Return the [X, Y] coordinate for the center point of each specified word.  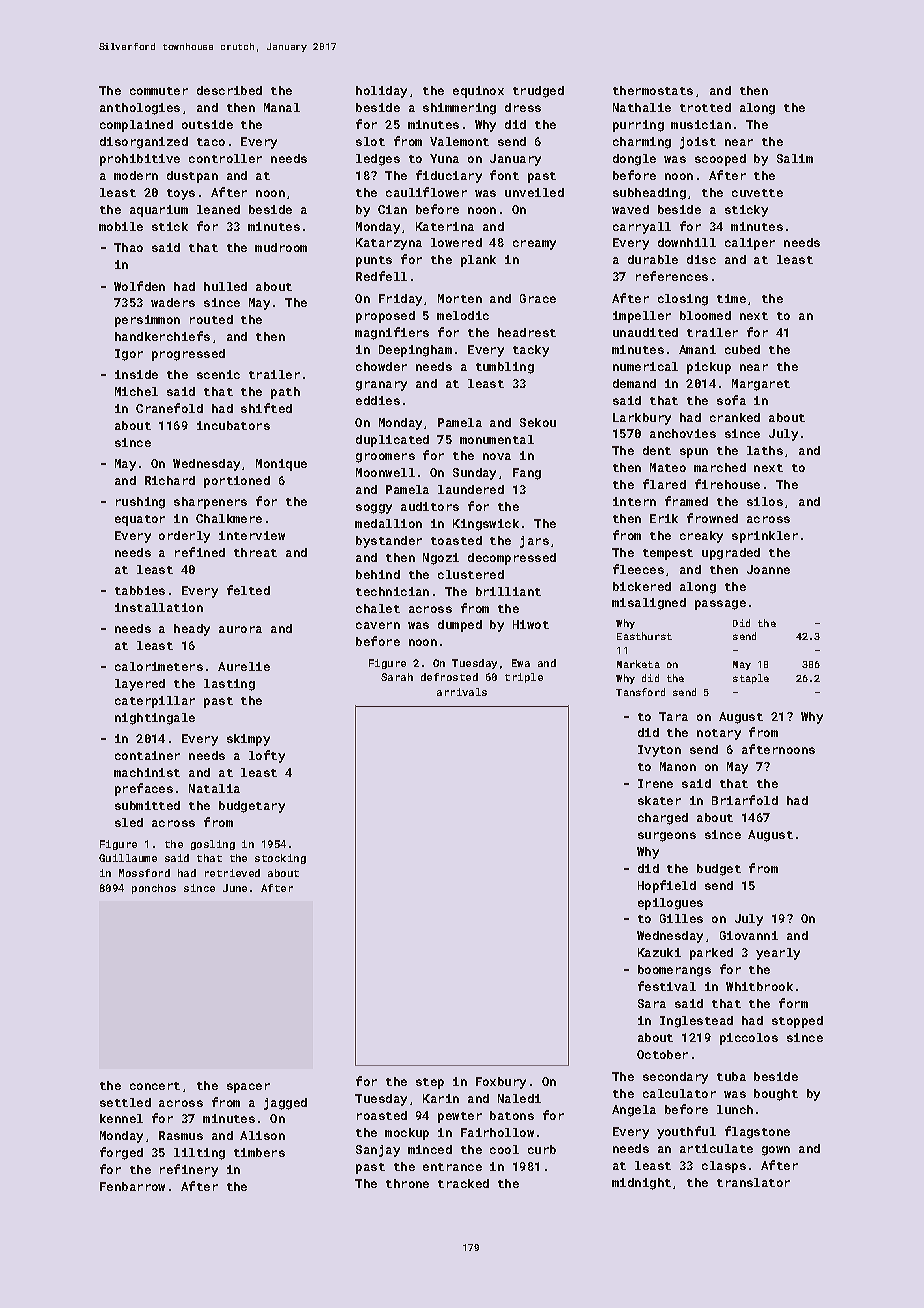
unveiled [534, 192]
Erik [664, 518]
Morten [460, 298]
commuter [159, 91]
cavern [378, 625]
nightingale [155, 719]
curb [542, 1149]
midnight [641, 1184]
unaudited [645, 332]
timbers [259, 1152]
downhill [687, 242]
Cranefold [169, 408]
